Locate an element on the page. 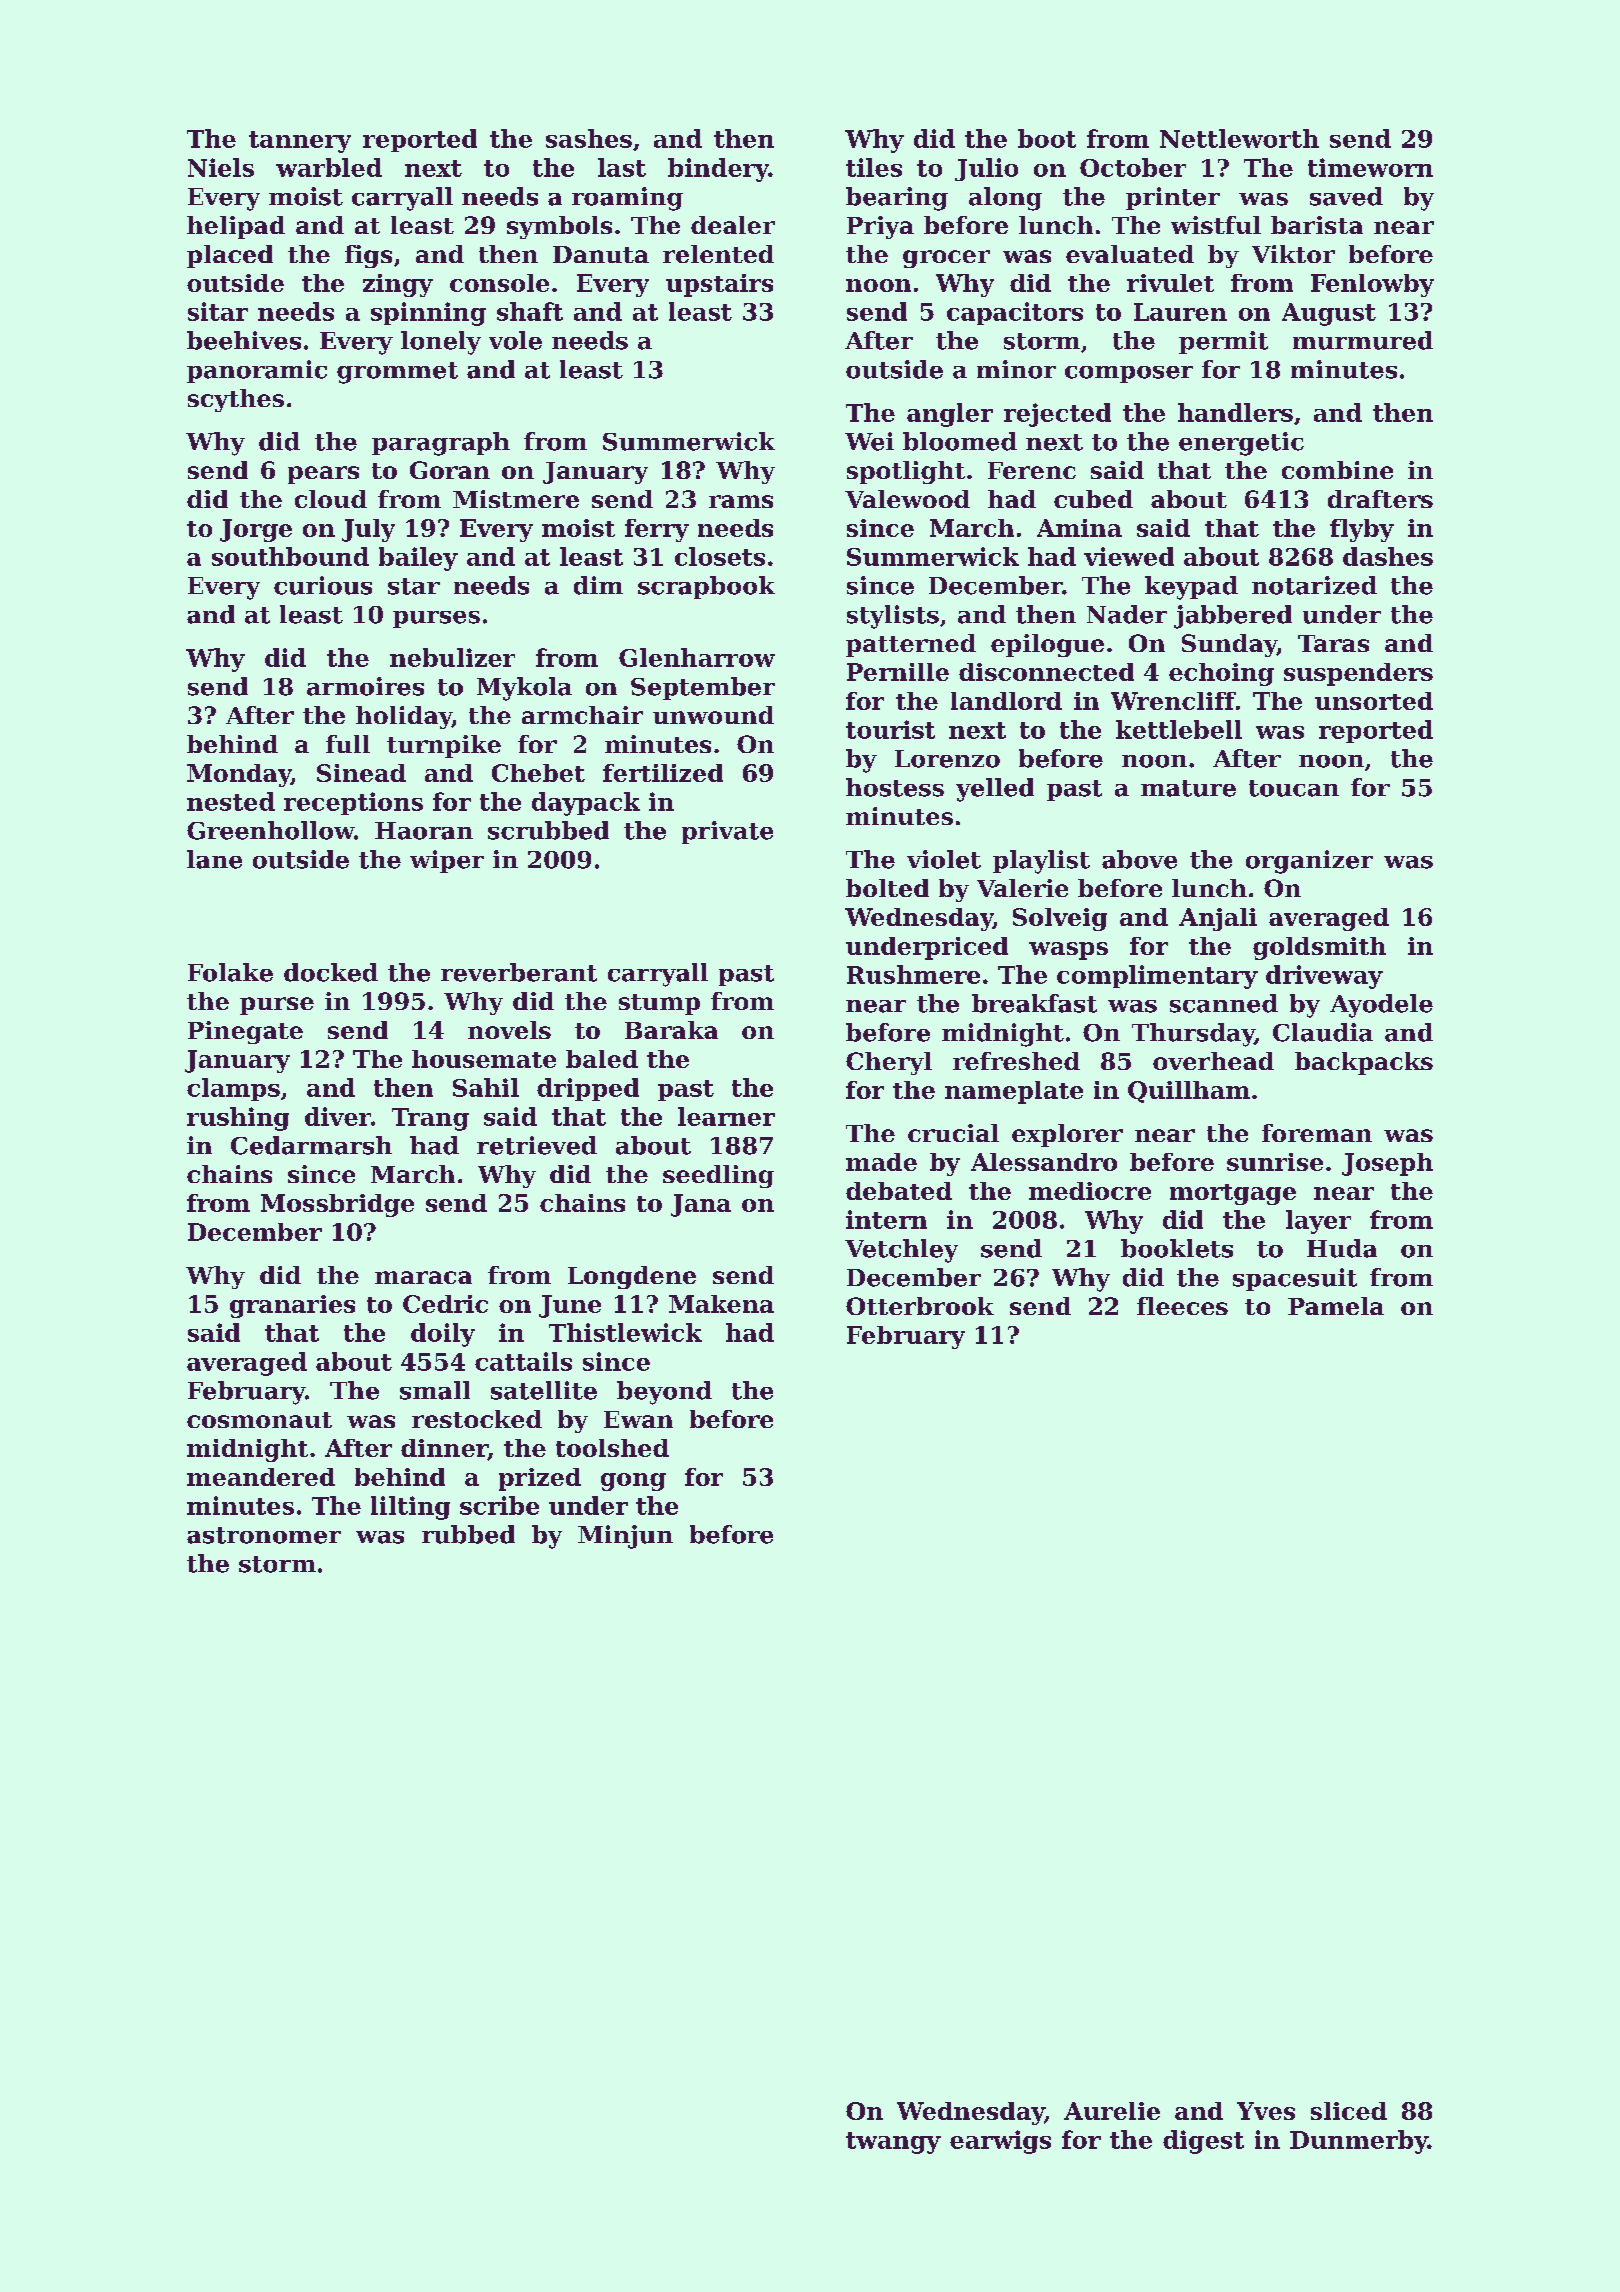  bolted is located at coordinates (887, 888).
